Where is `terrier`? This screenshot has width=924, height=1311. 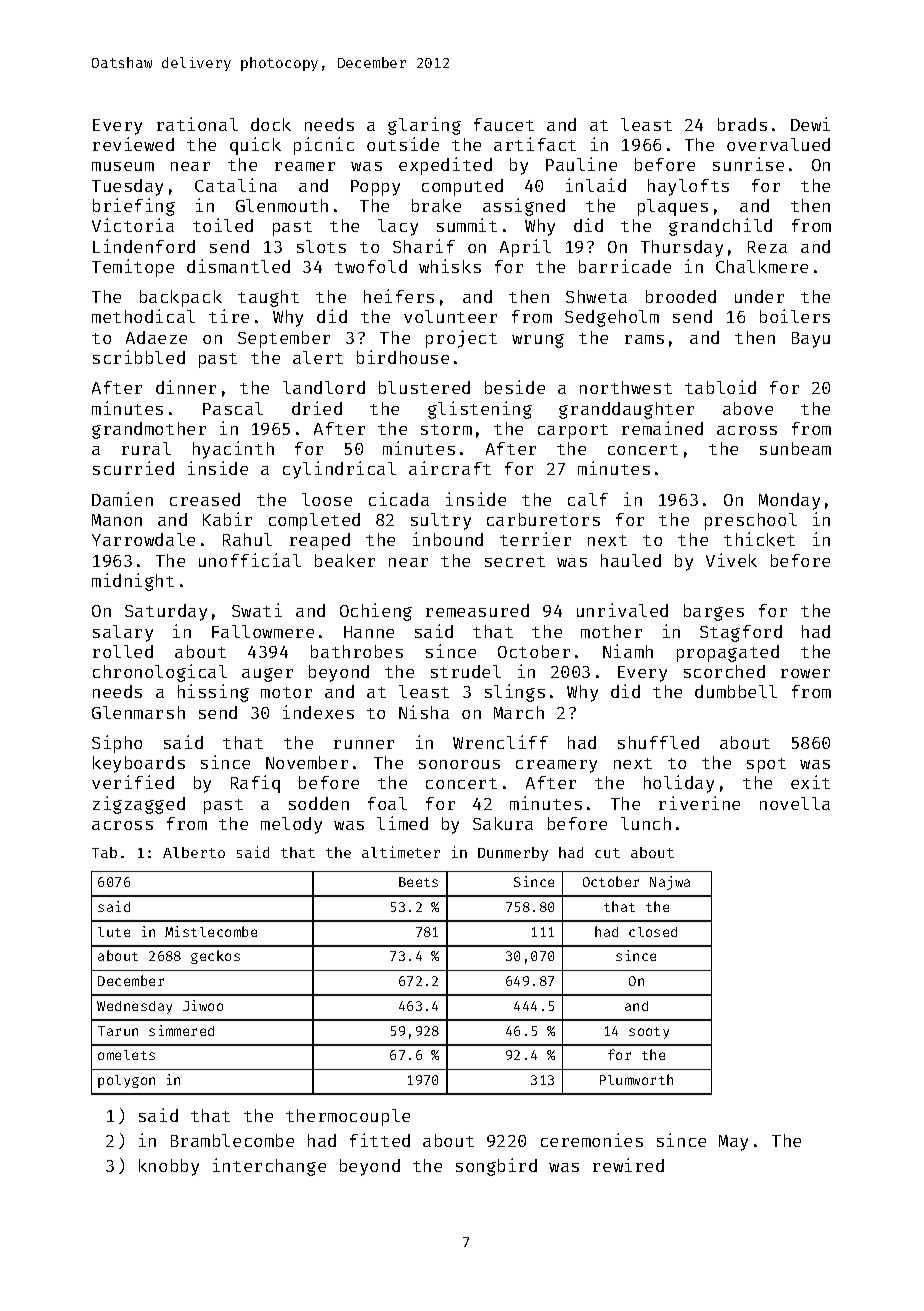 terrier is located at coordinates (535, 539).
